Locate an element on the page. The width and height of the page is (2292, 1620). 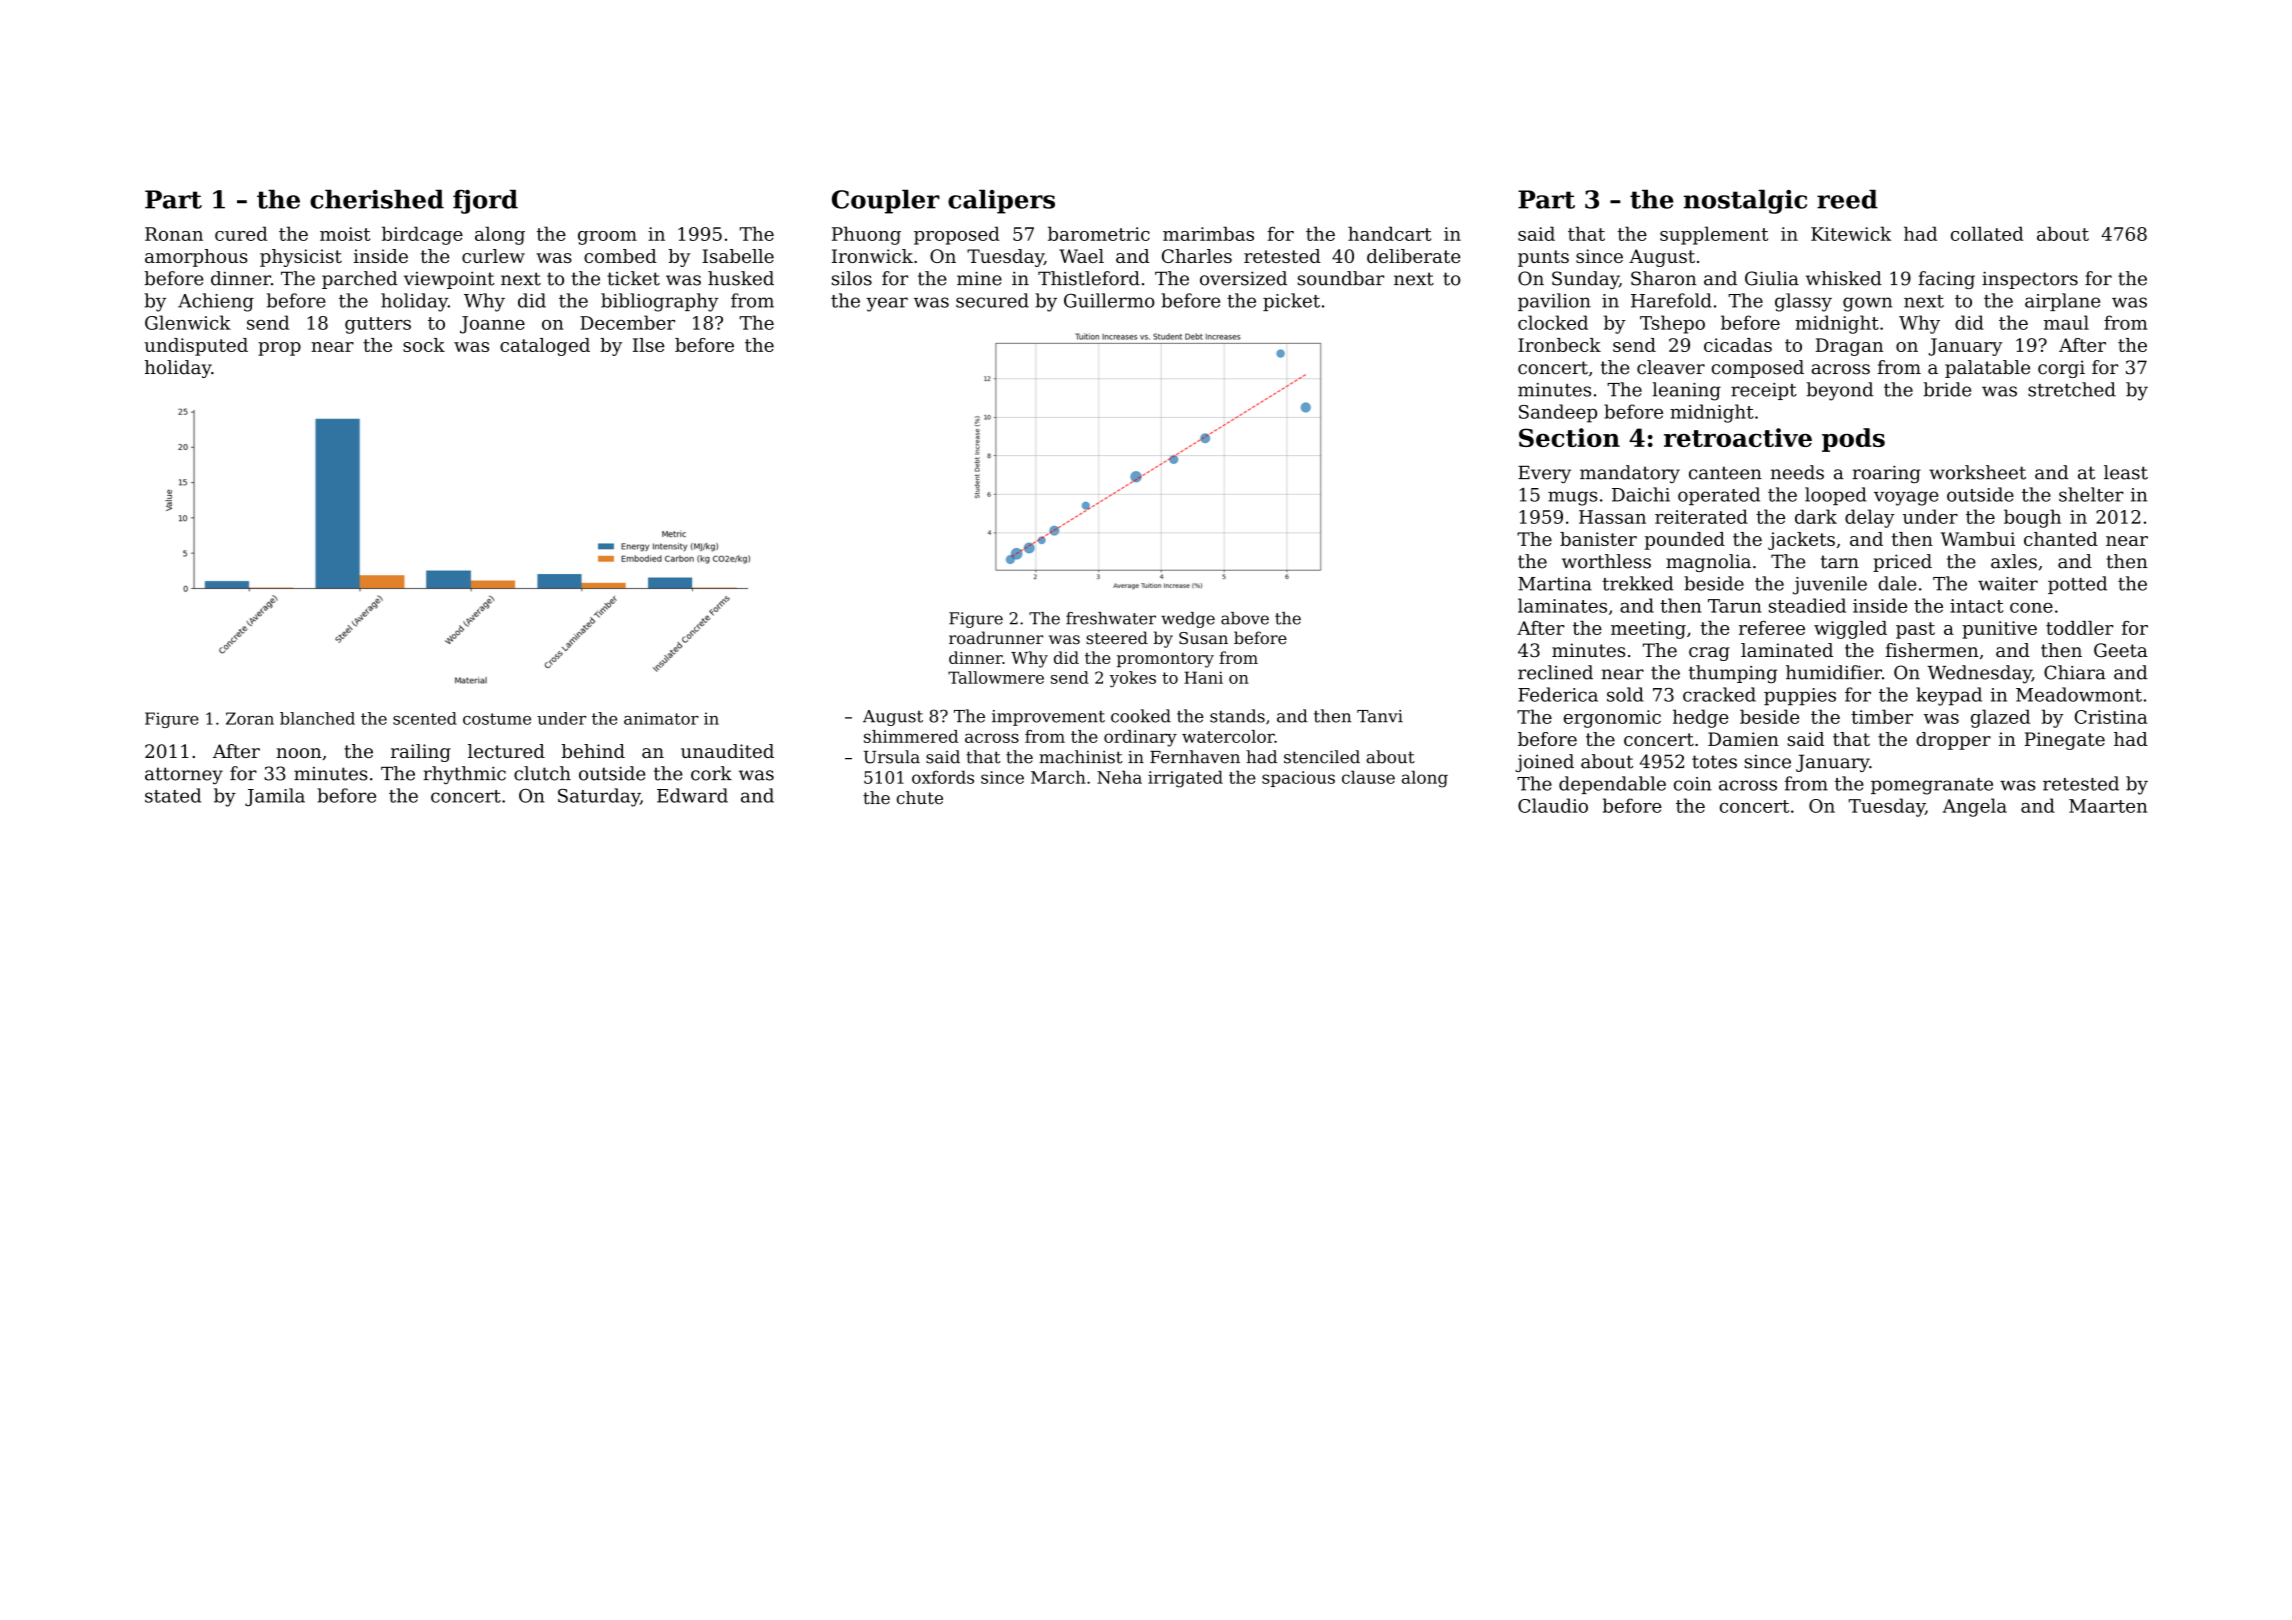
maul is located at coordinates (2066, 322).
